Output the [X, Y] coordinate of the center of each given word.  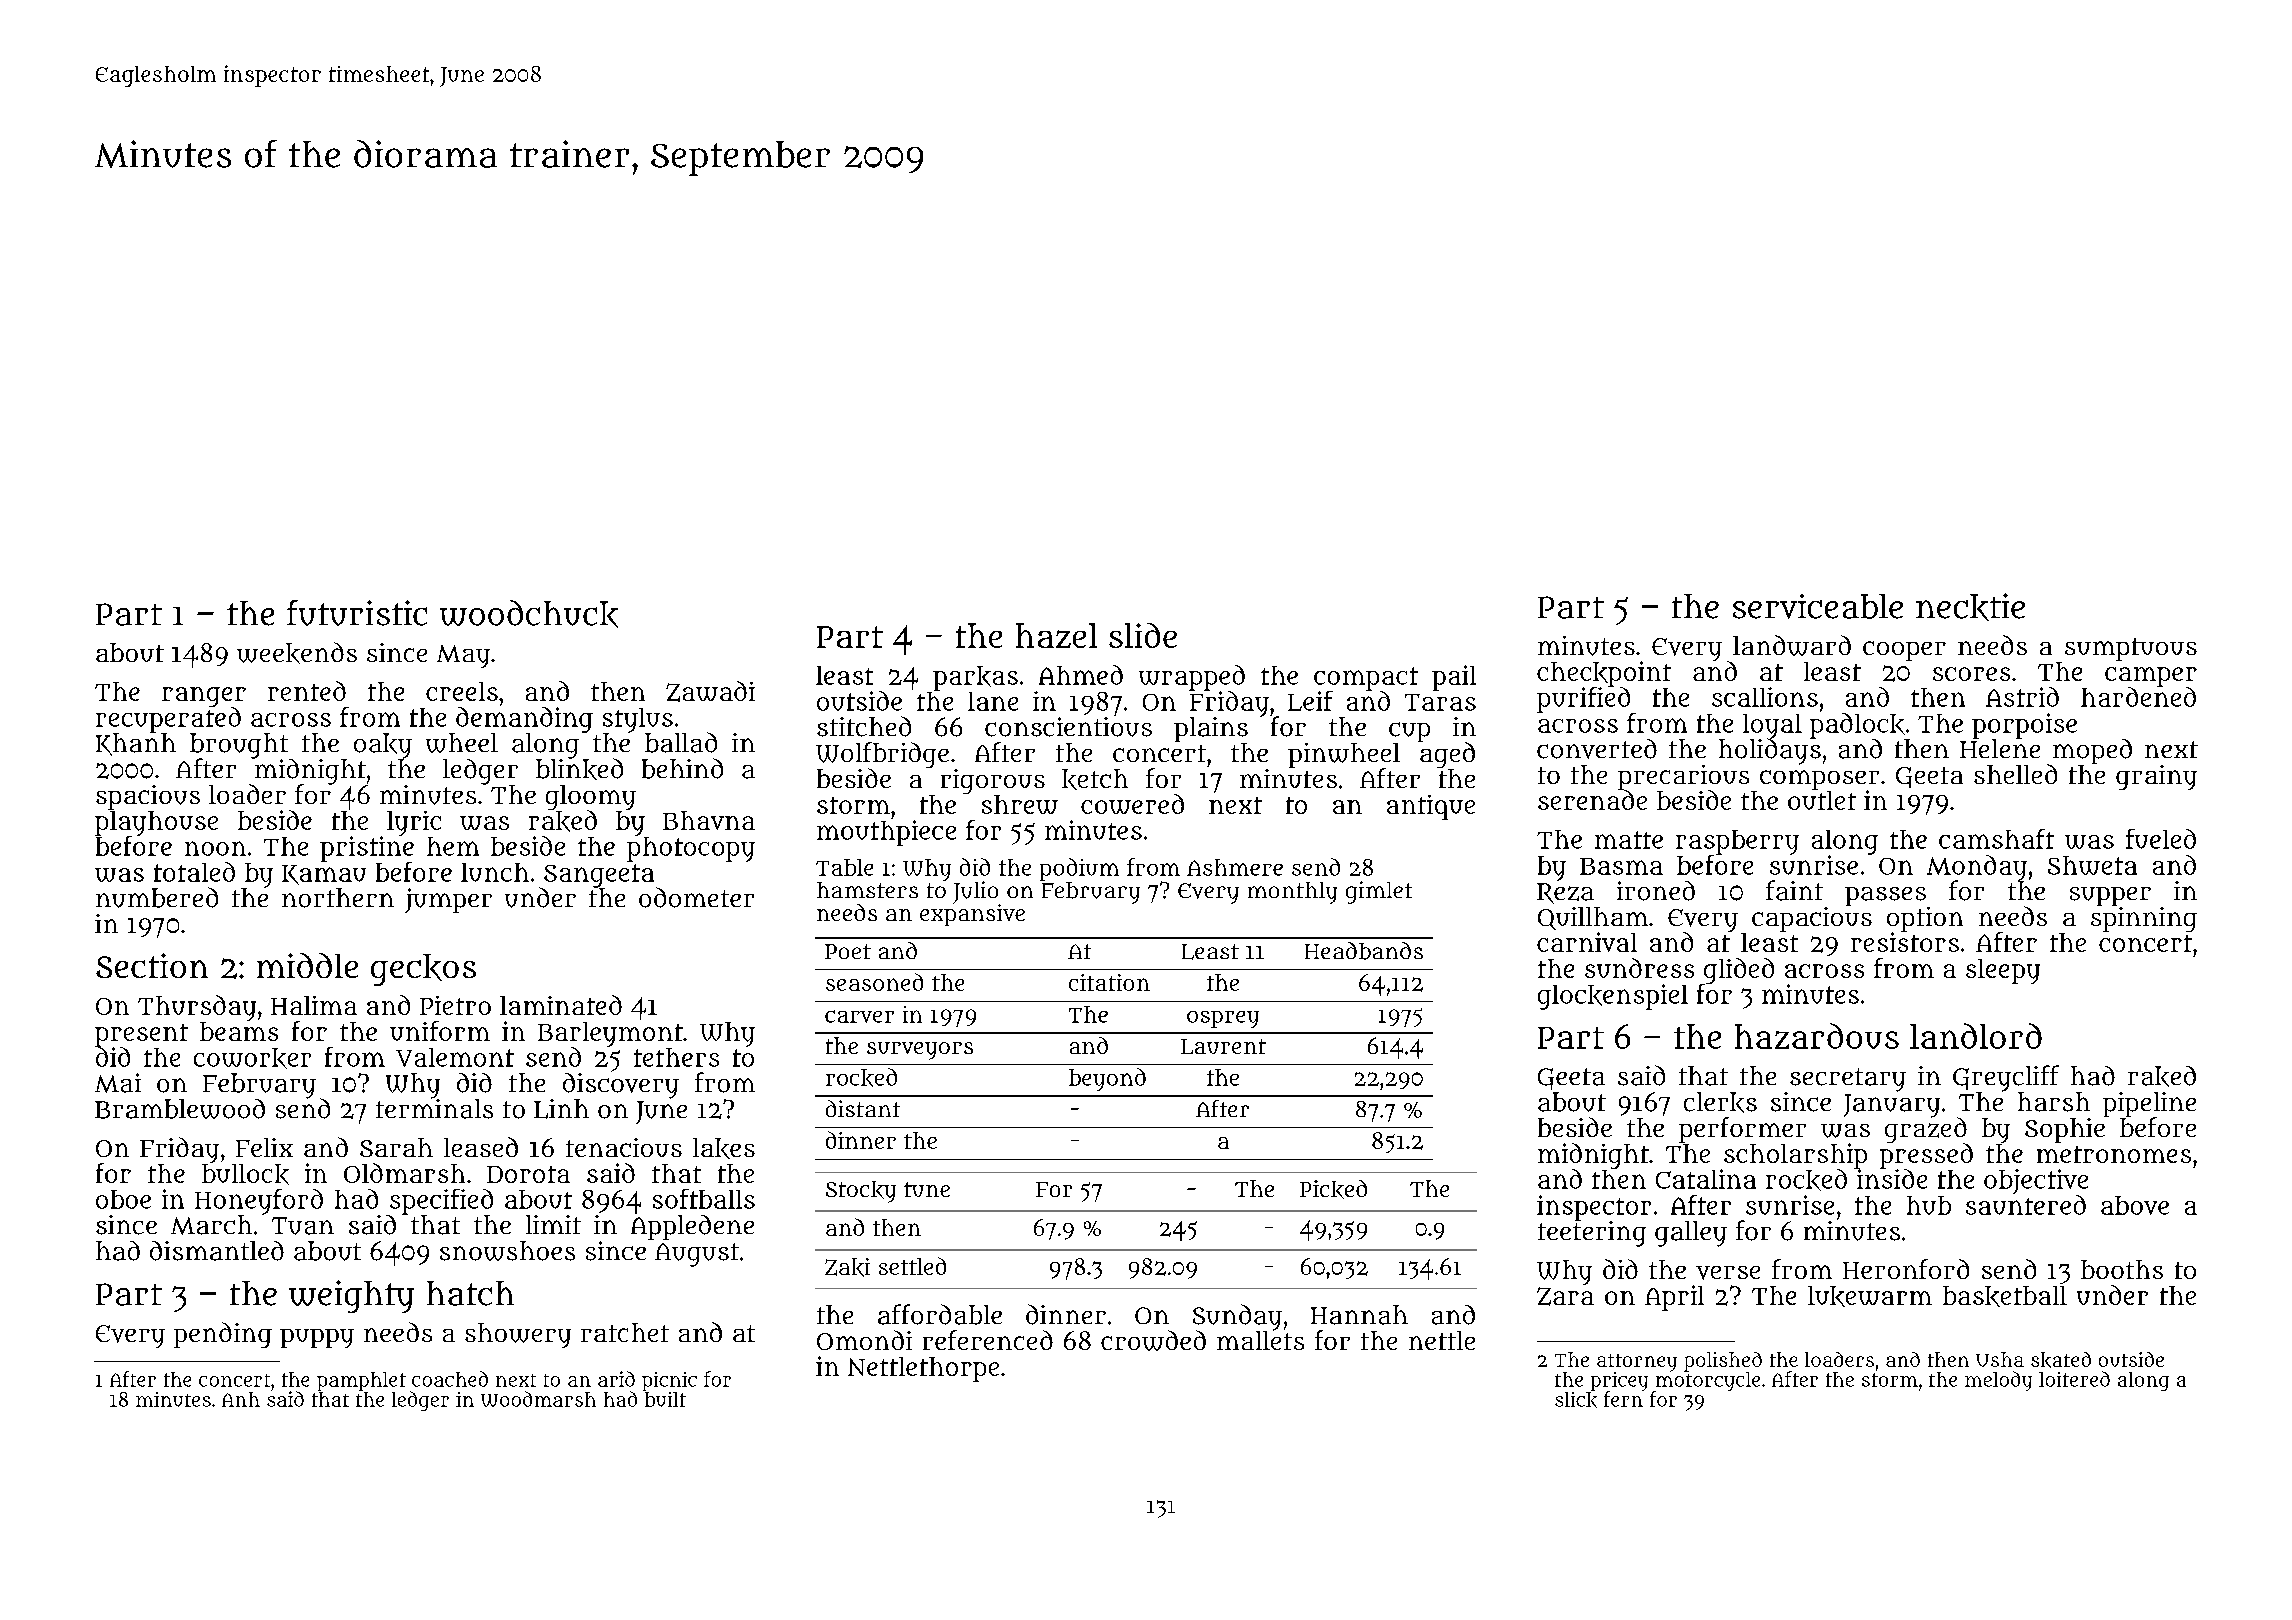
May [463, 656]
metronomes [2114, 1154]
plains [1211, 729]
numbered [157, 897]
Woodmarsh [538, 1399]
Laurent [1223, 1046]
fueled [2161, 839]
